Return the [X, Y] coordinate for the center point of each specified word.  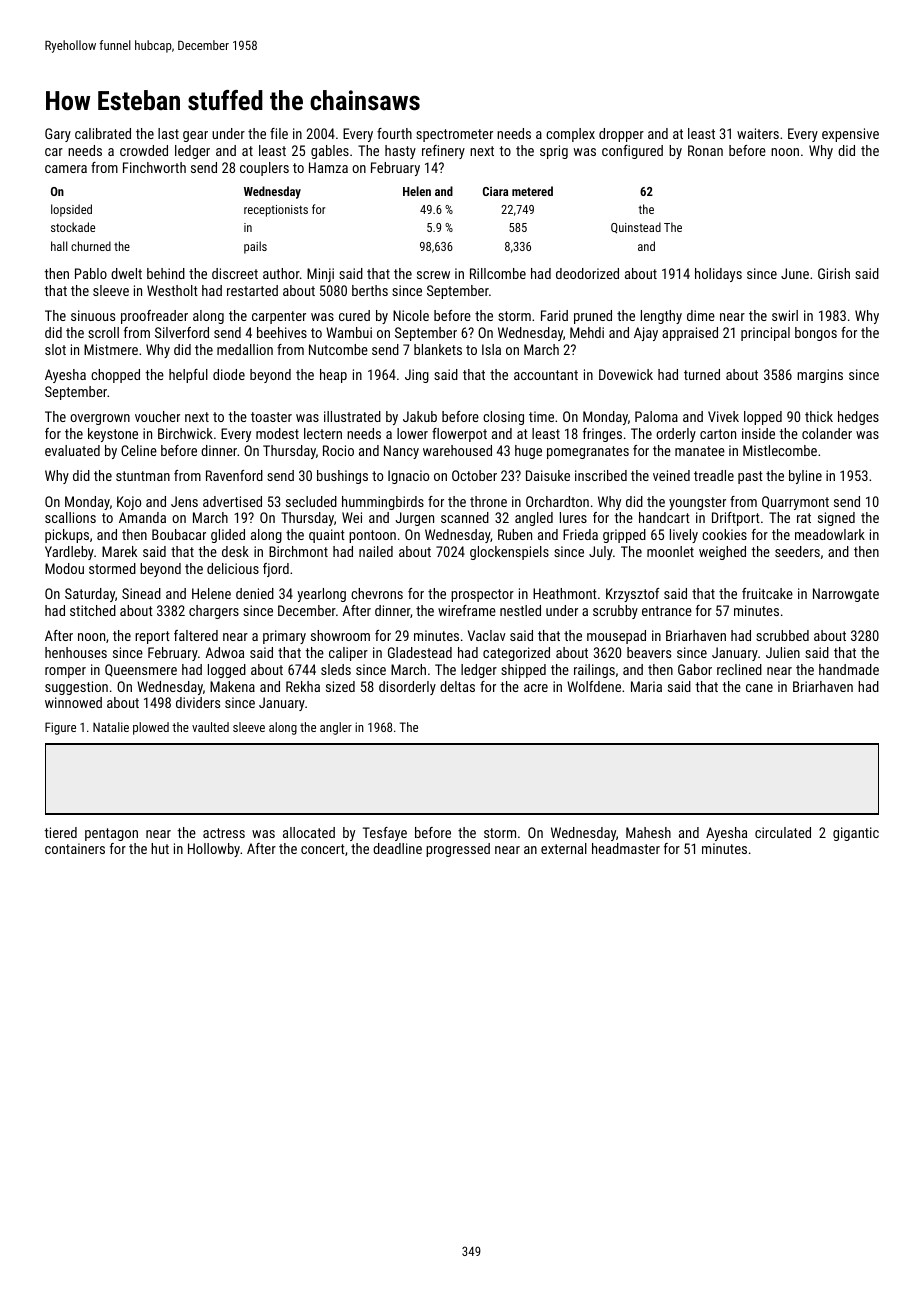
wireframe [467, 610]
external [564, 848]
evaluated [72, 450]
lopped [763, 418]
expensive [850, 135]
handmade [849, 669]
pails [255, 247]
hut [160, 848]
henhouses [76, 652]
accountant [546, 375]
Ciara [495, 191]
